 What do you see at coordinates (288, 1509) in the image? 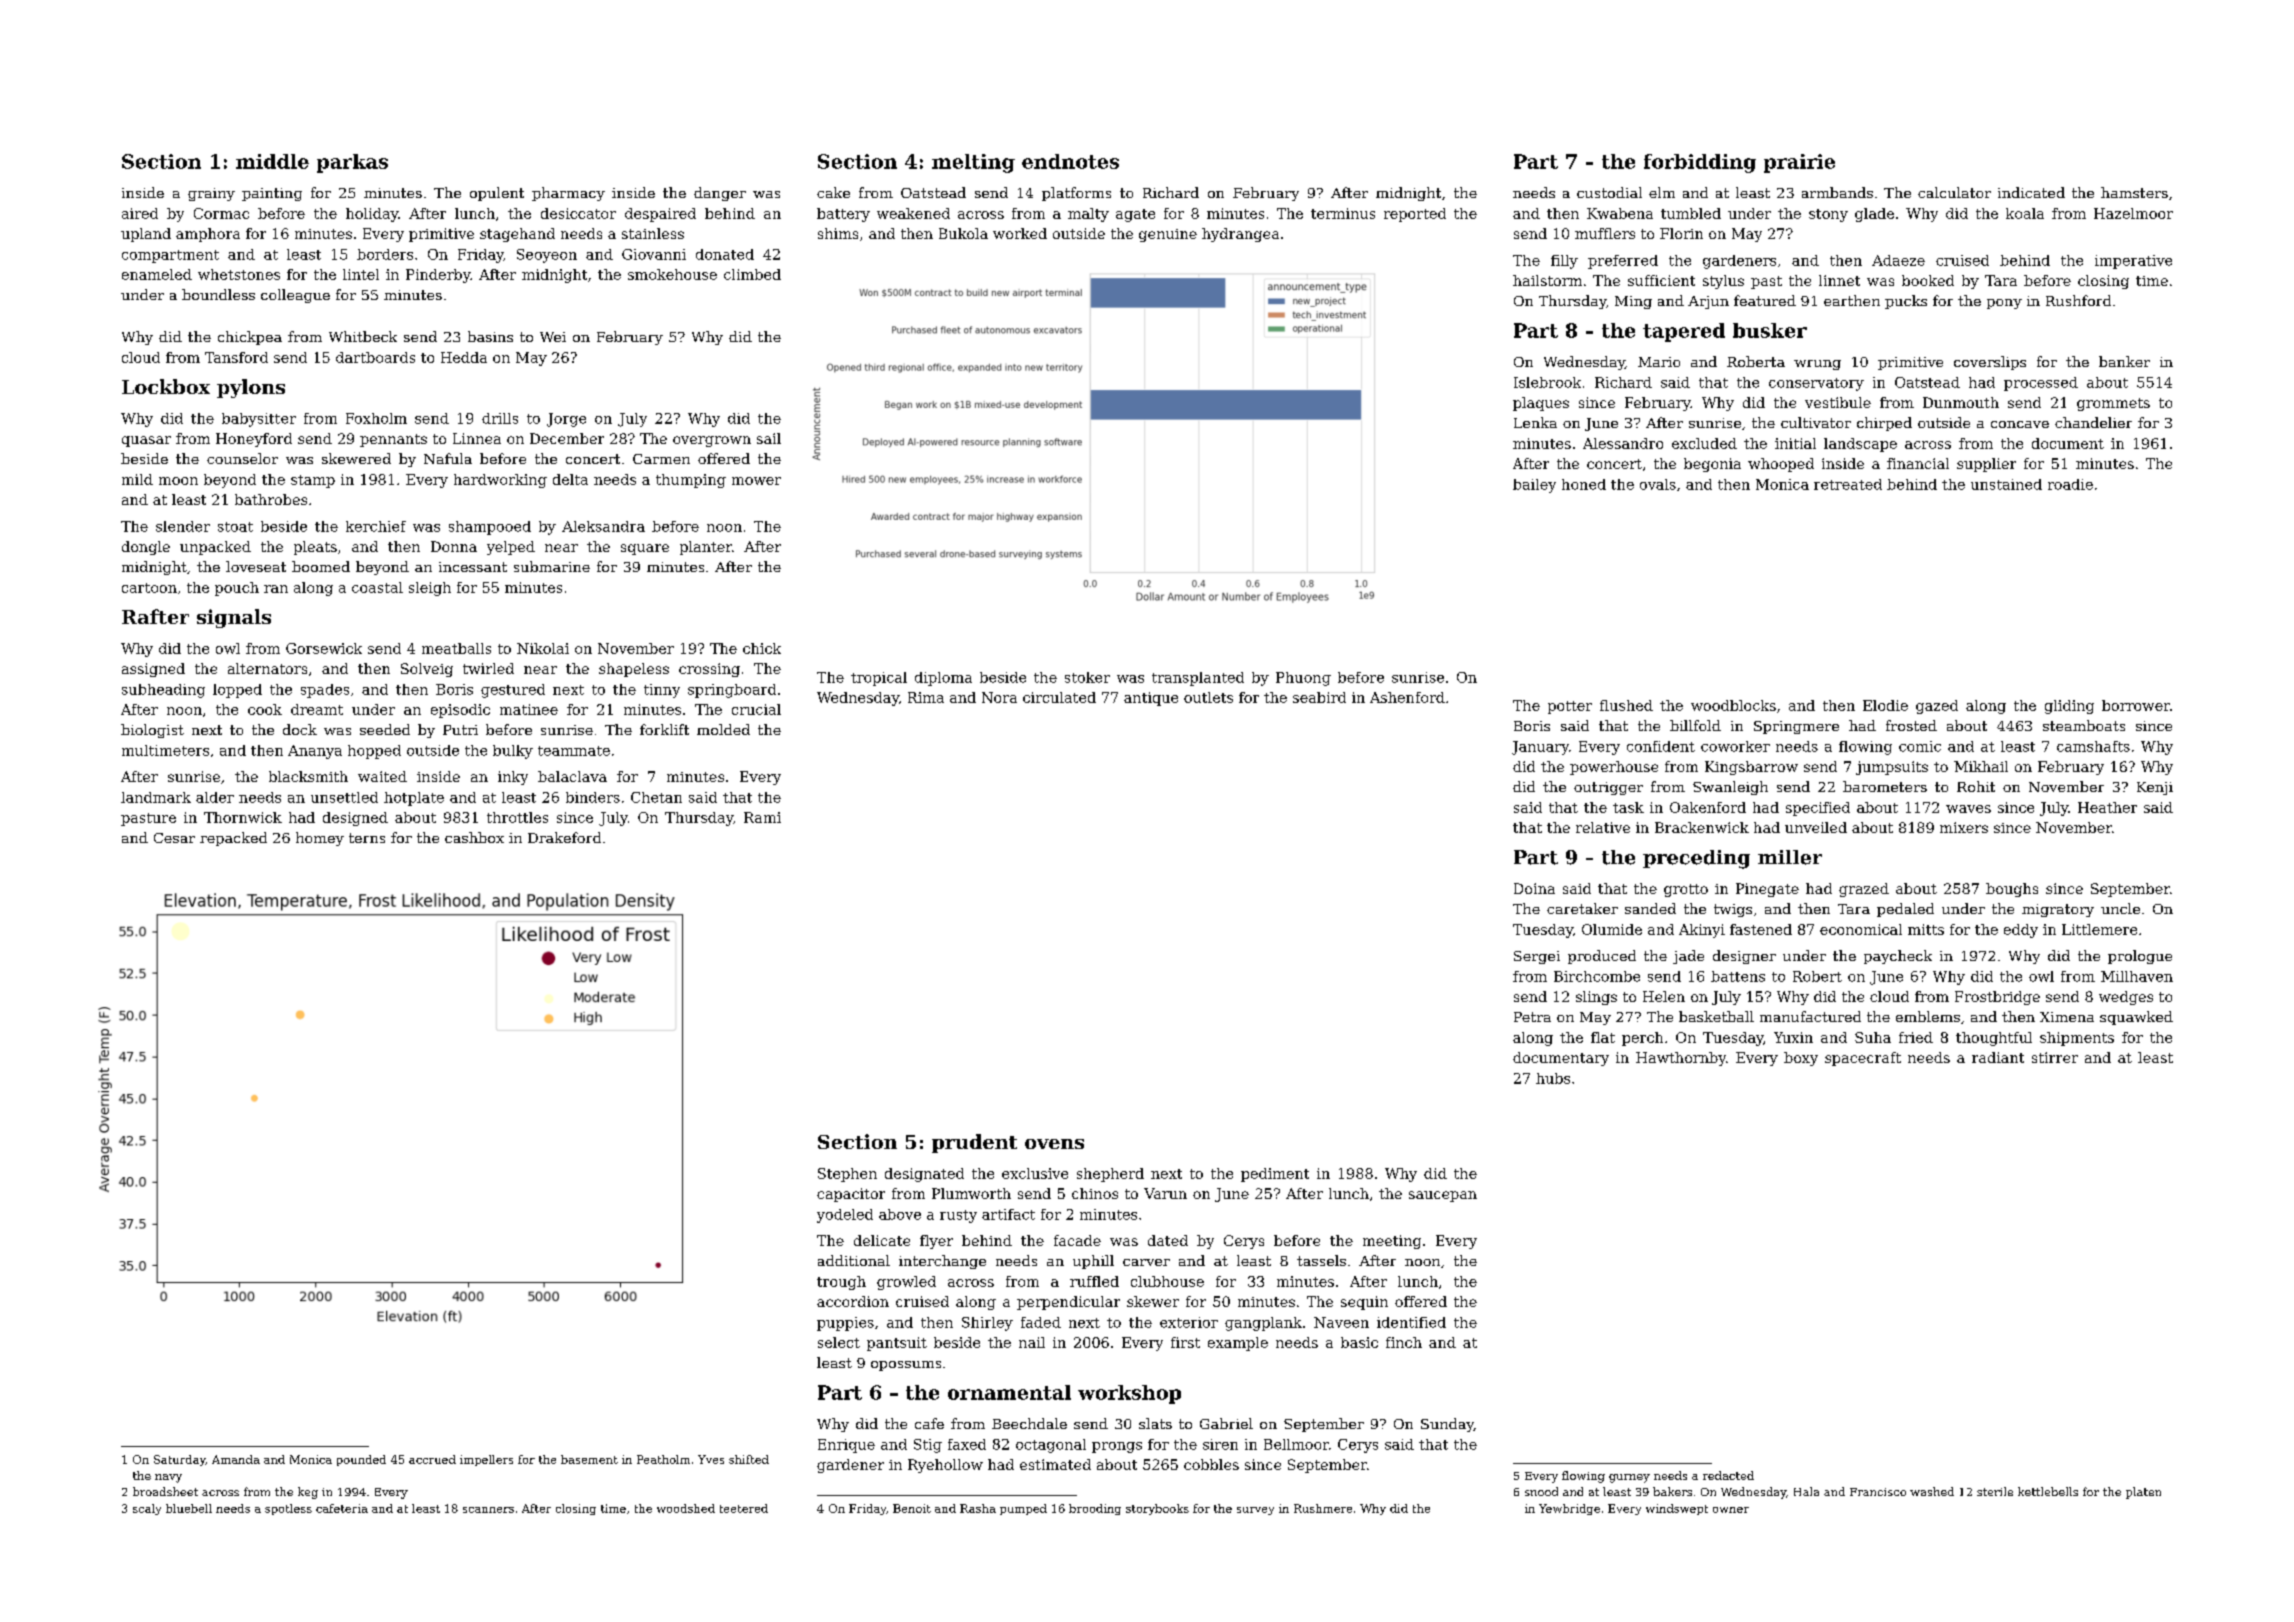
I see `spotless` at bounding box center [288, 1509].
